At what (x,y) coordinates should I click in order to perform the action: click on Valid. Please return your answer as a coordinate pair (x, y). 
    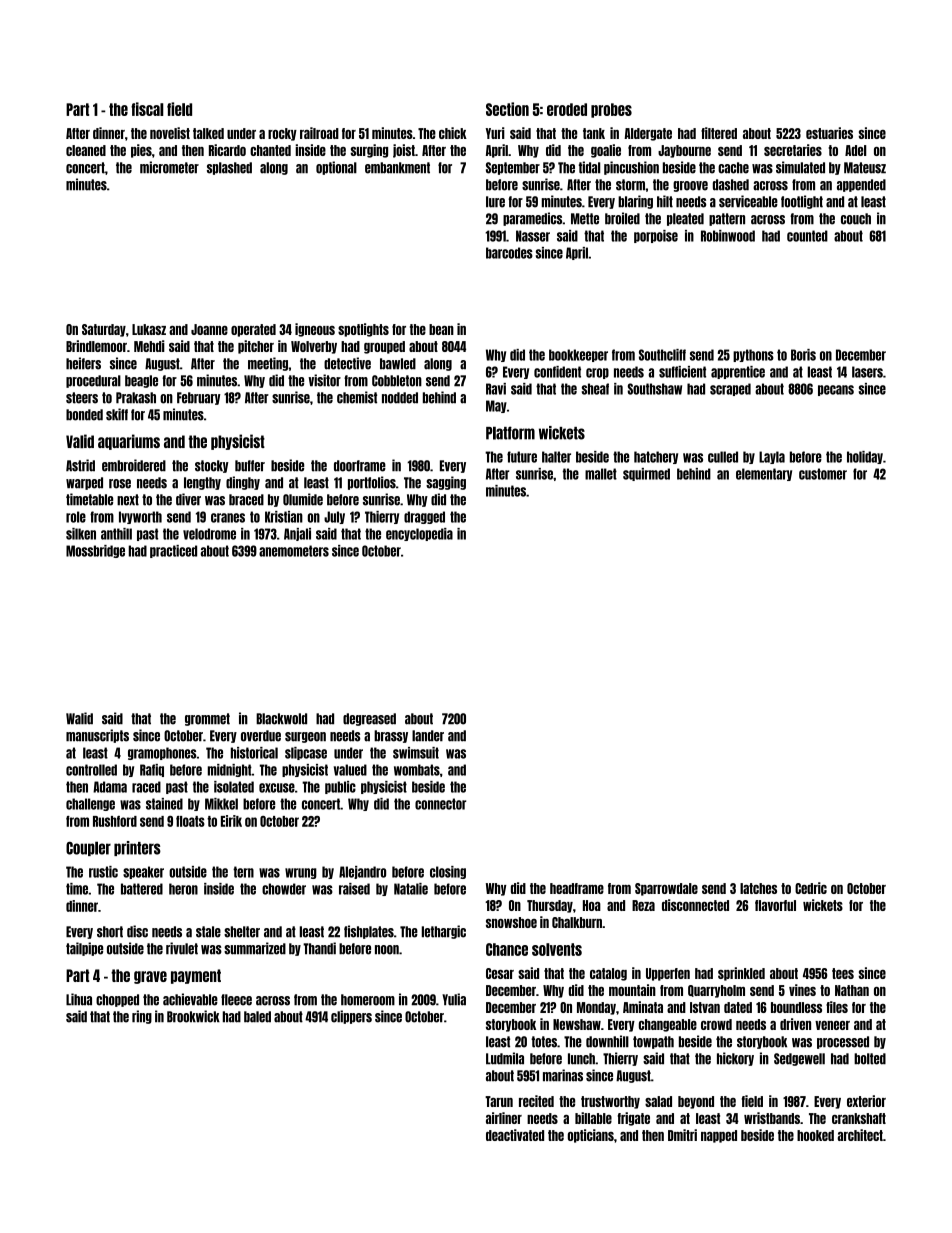
    Looking at the image, I should click on (80, 441).
